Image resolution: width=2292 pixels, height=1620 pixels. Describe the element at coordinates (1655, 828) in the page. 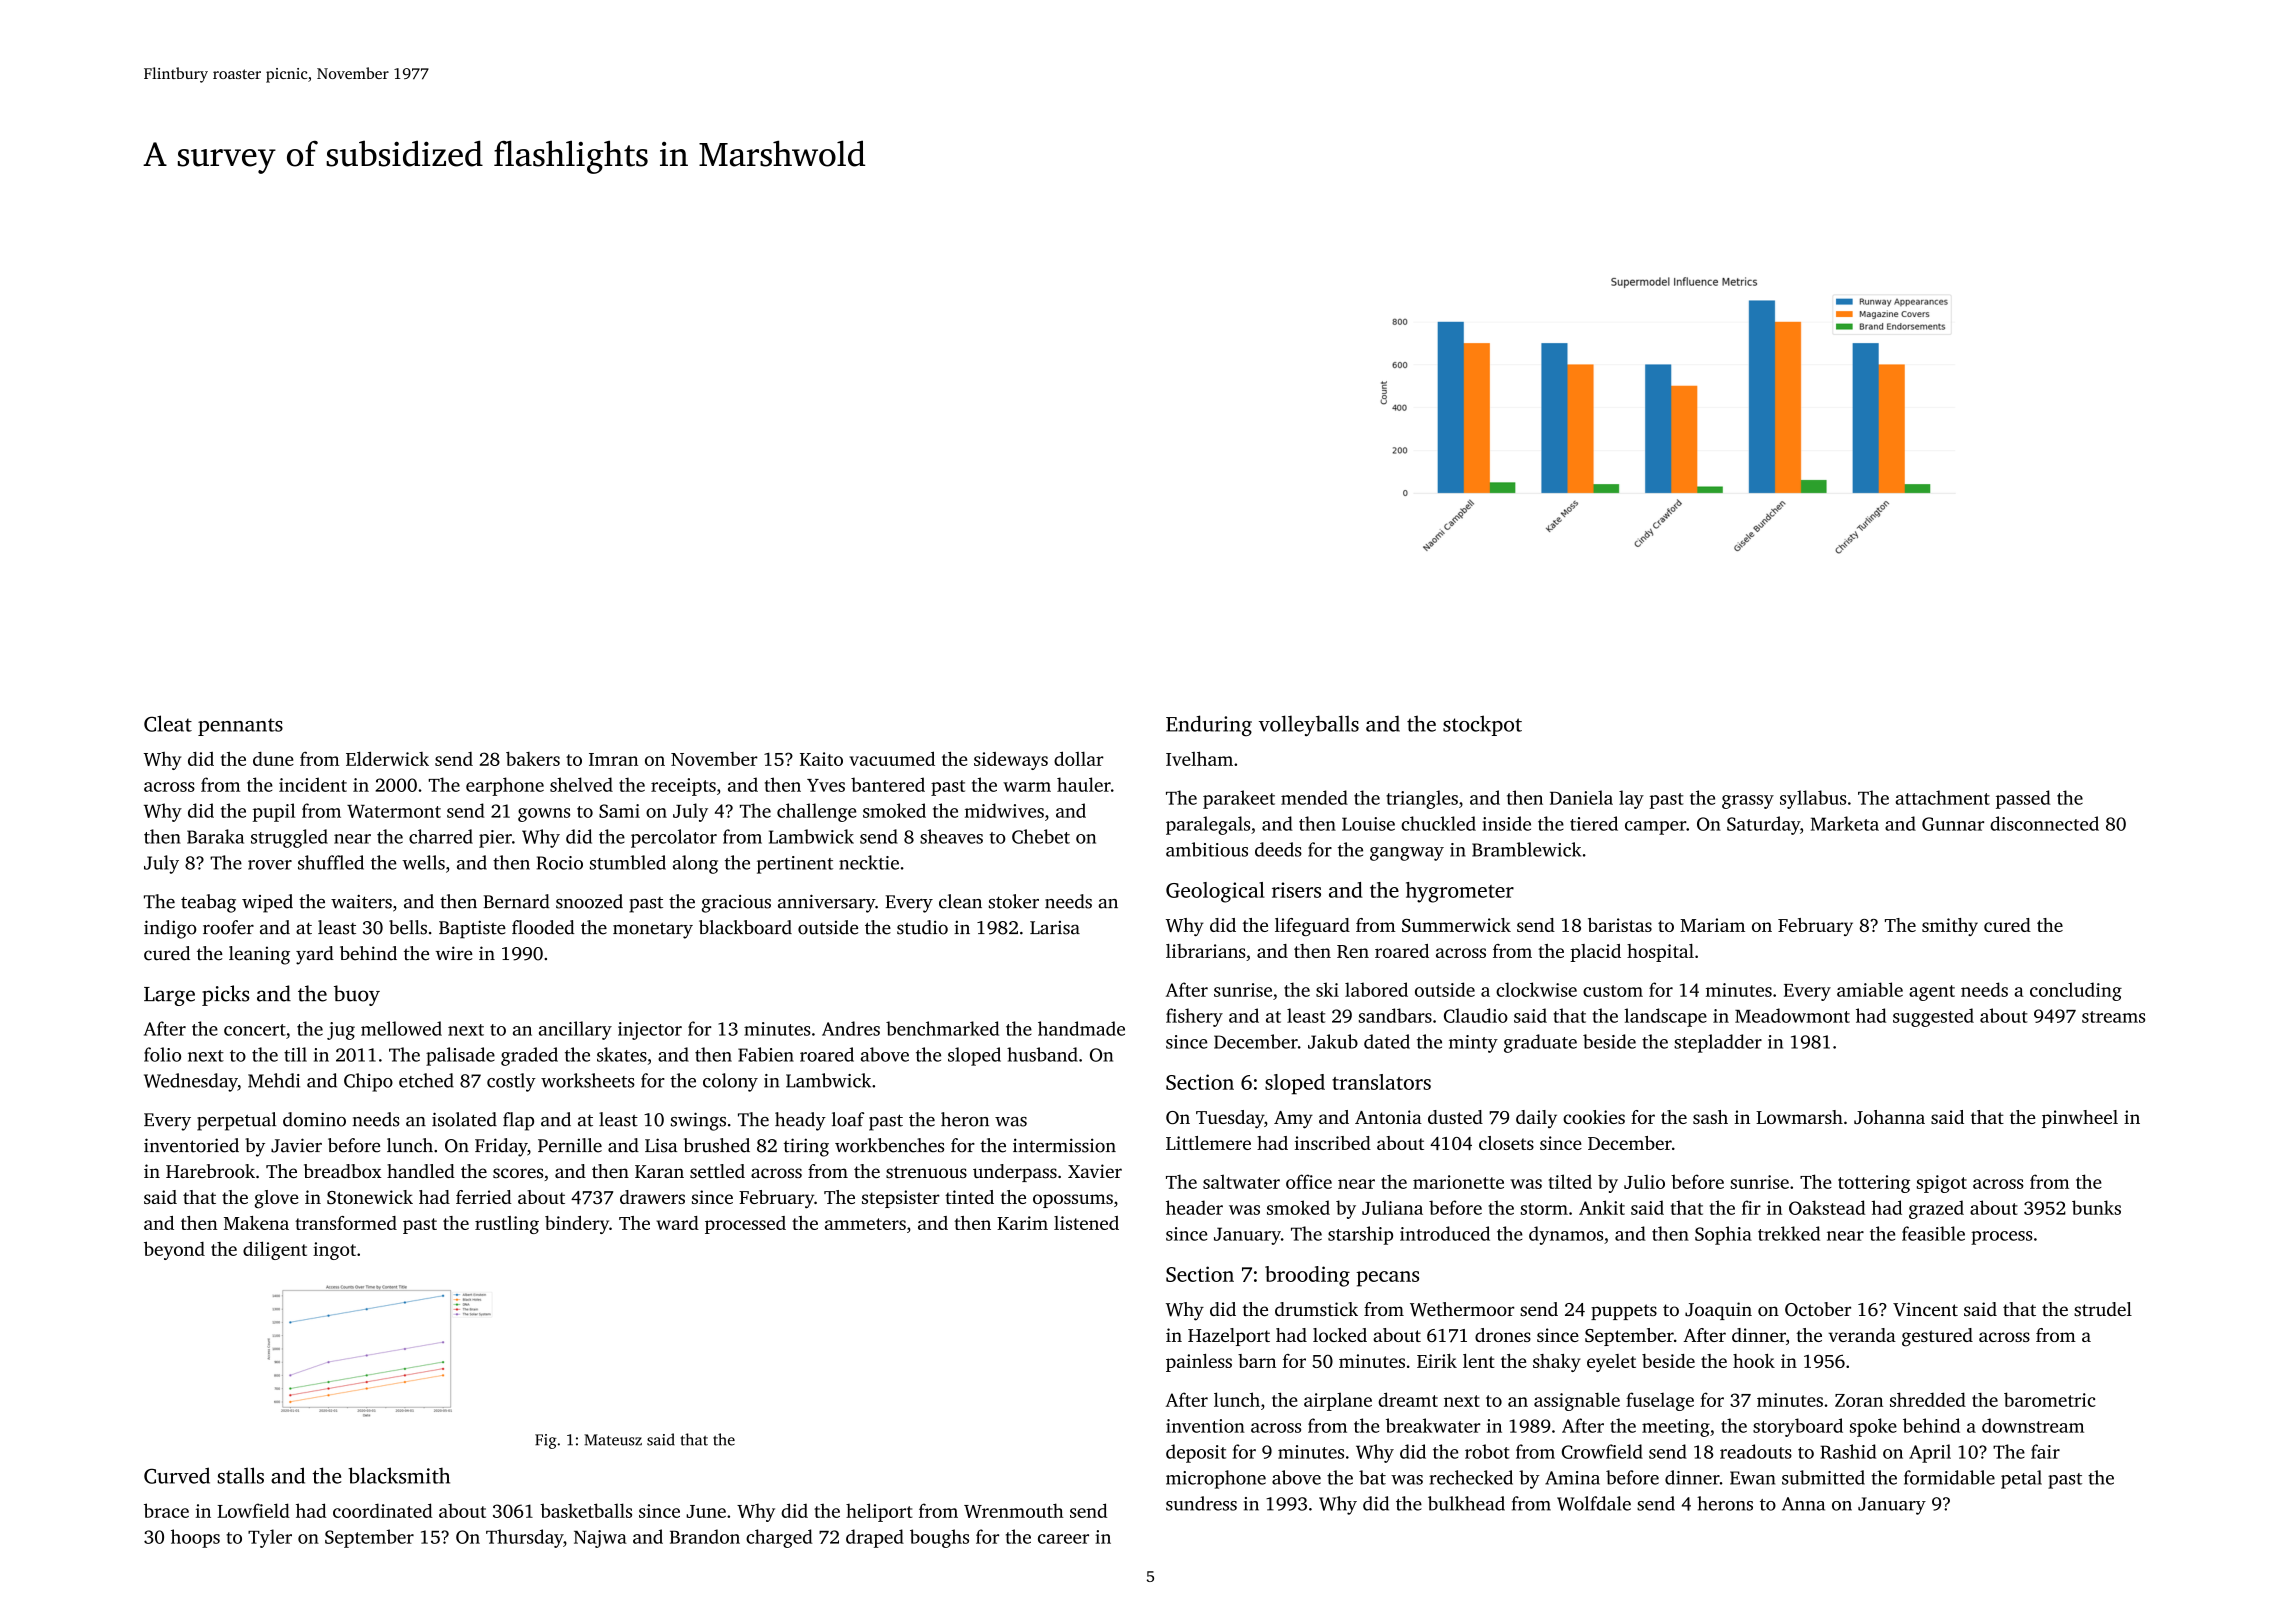

I see `camper` at that location.
